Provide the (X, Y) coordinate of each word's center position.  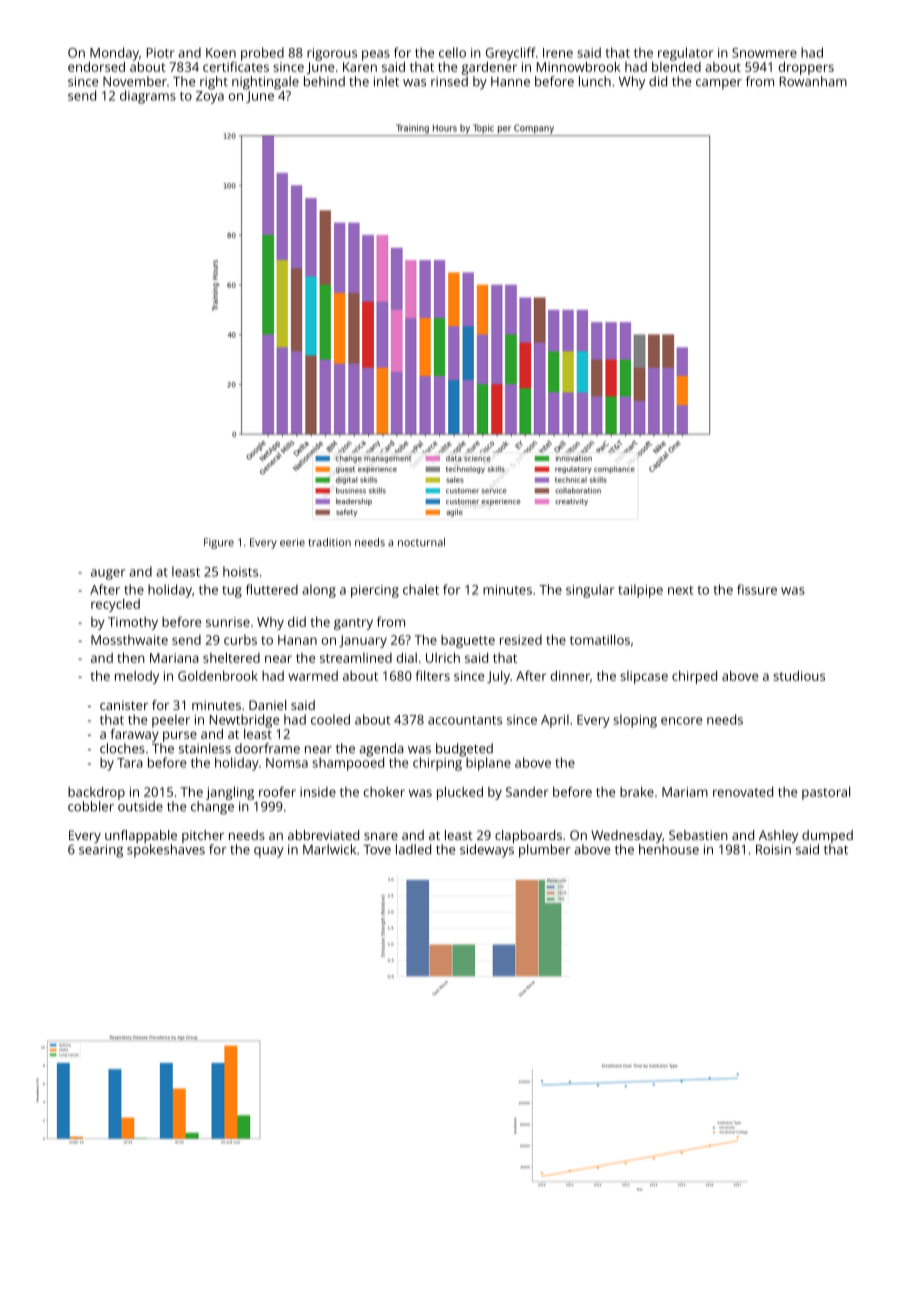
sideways (487, 851)
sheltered (231, 657)
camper (719, 84)
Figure (219, 543)
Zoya (210, 97)
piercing (375, 591)
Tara (130, 763)
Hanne (510, 82)
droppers (806, 68)
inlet (386, 81)
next (680, 590)
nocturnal (421, 542)
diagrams (148, 97)
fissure (757, 589)
